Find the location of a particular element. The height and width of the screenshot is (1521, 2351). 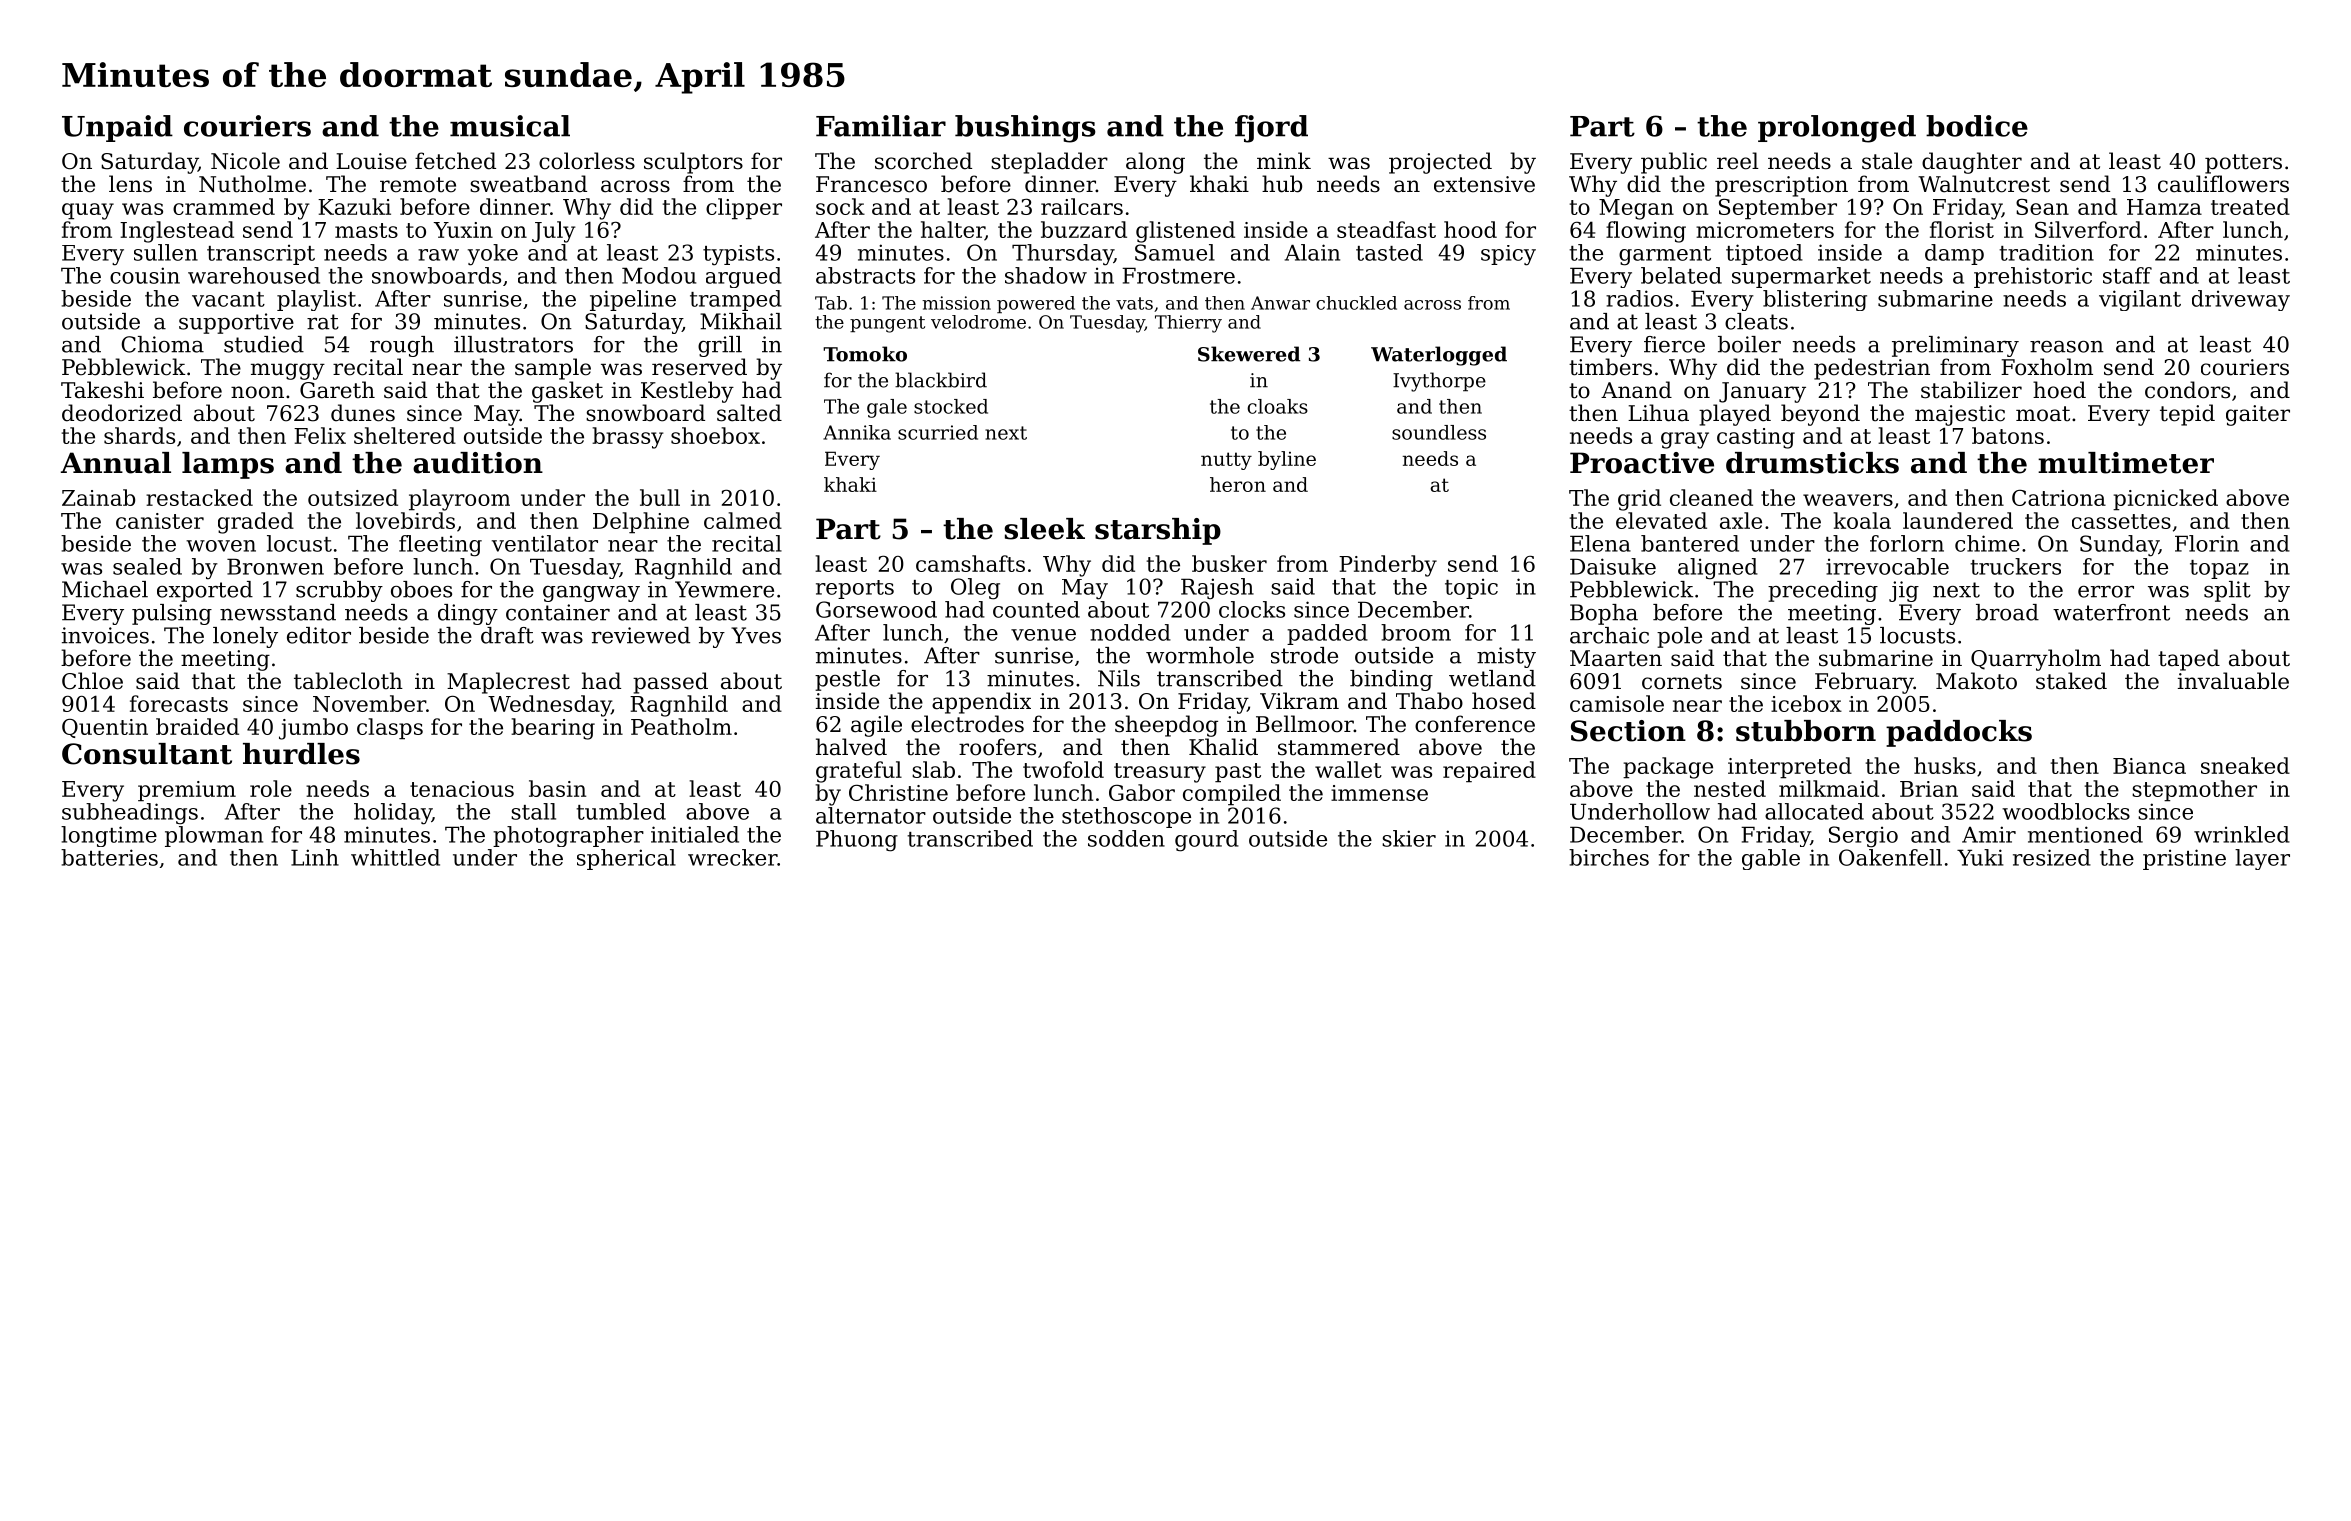

picnicked is located at coordinates (2165, 500).
